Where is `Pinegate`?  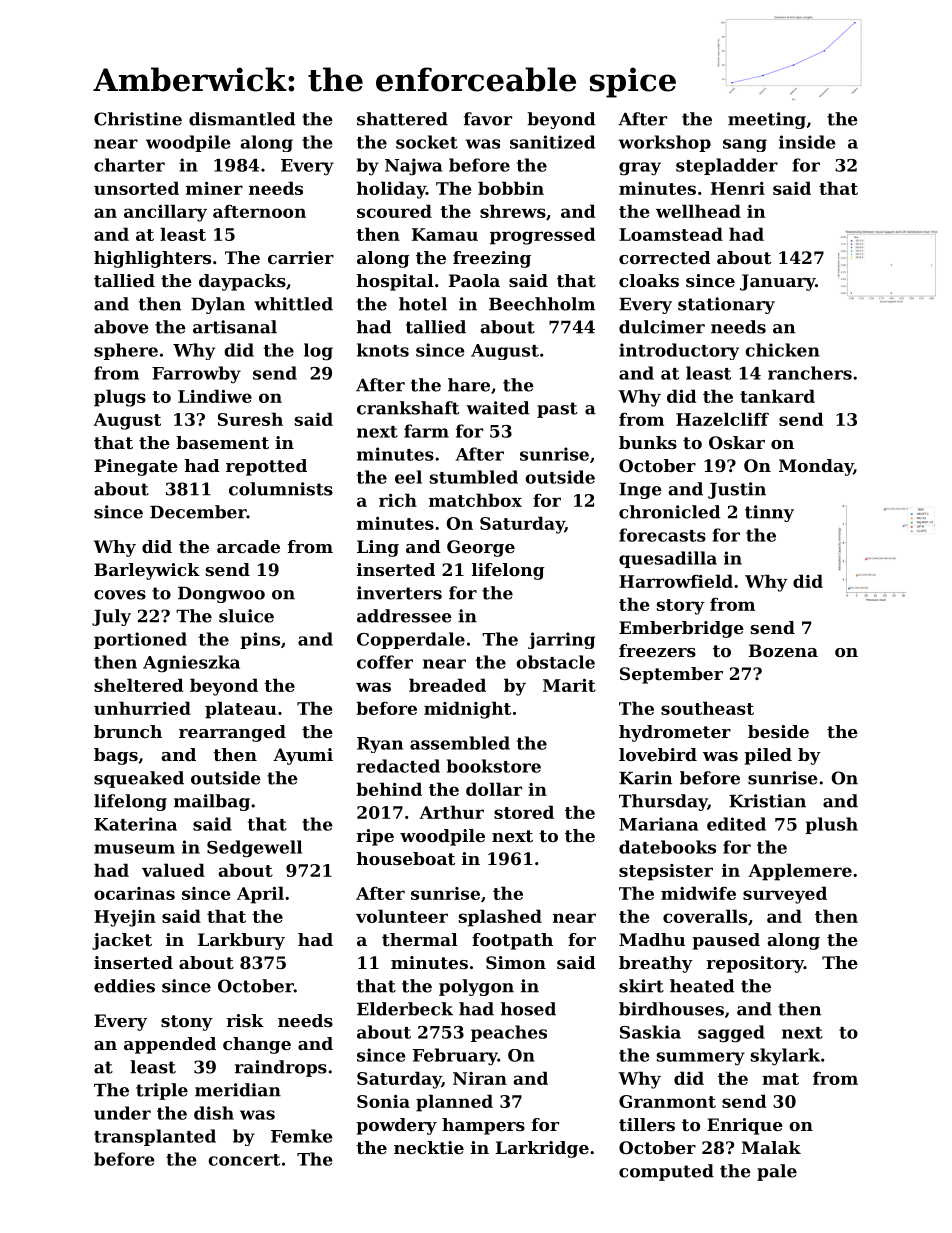
Pinegate is located at coordinates (136, 467).
